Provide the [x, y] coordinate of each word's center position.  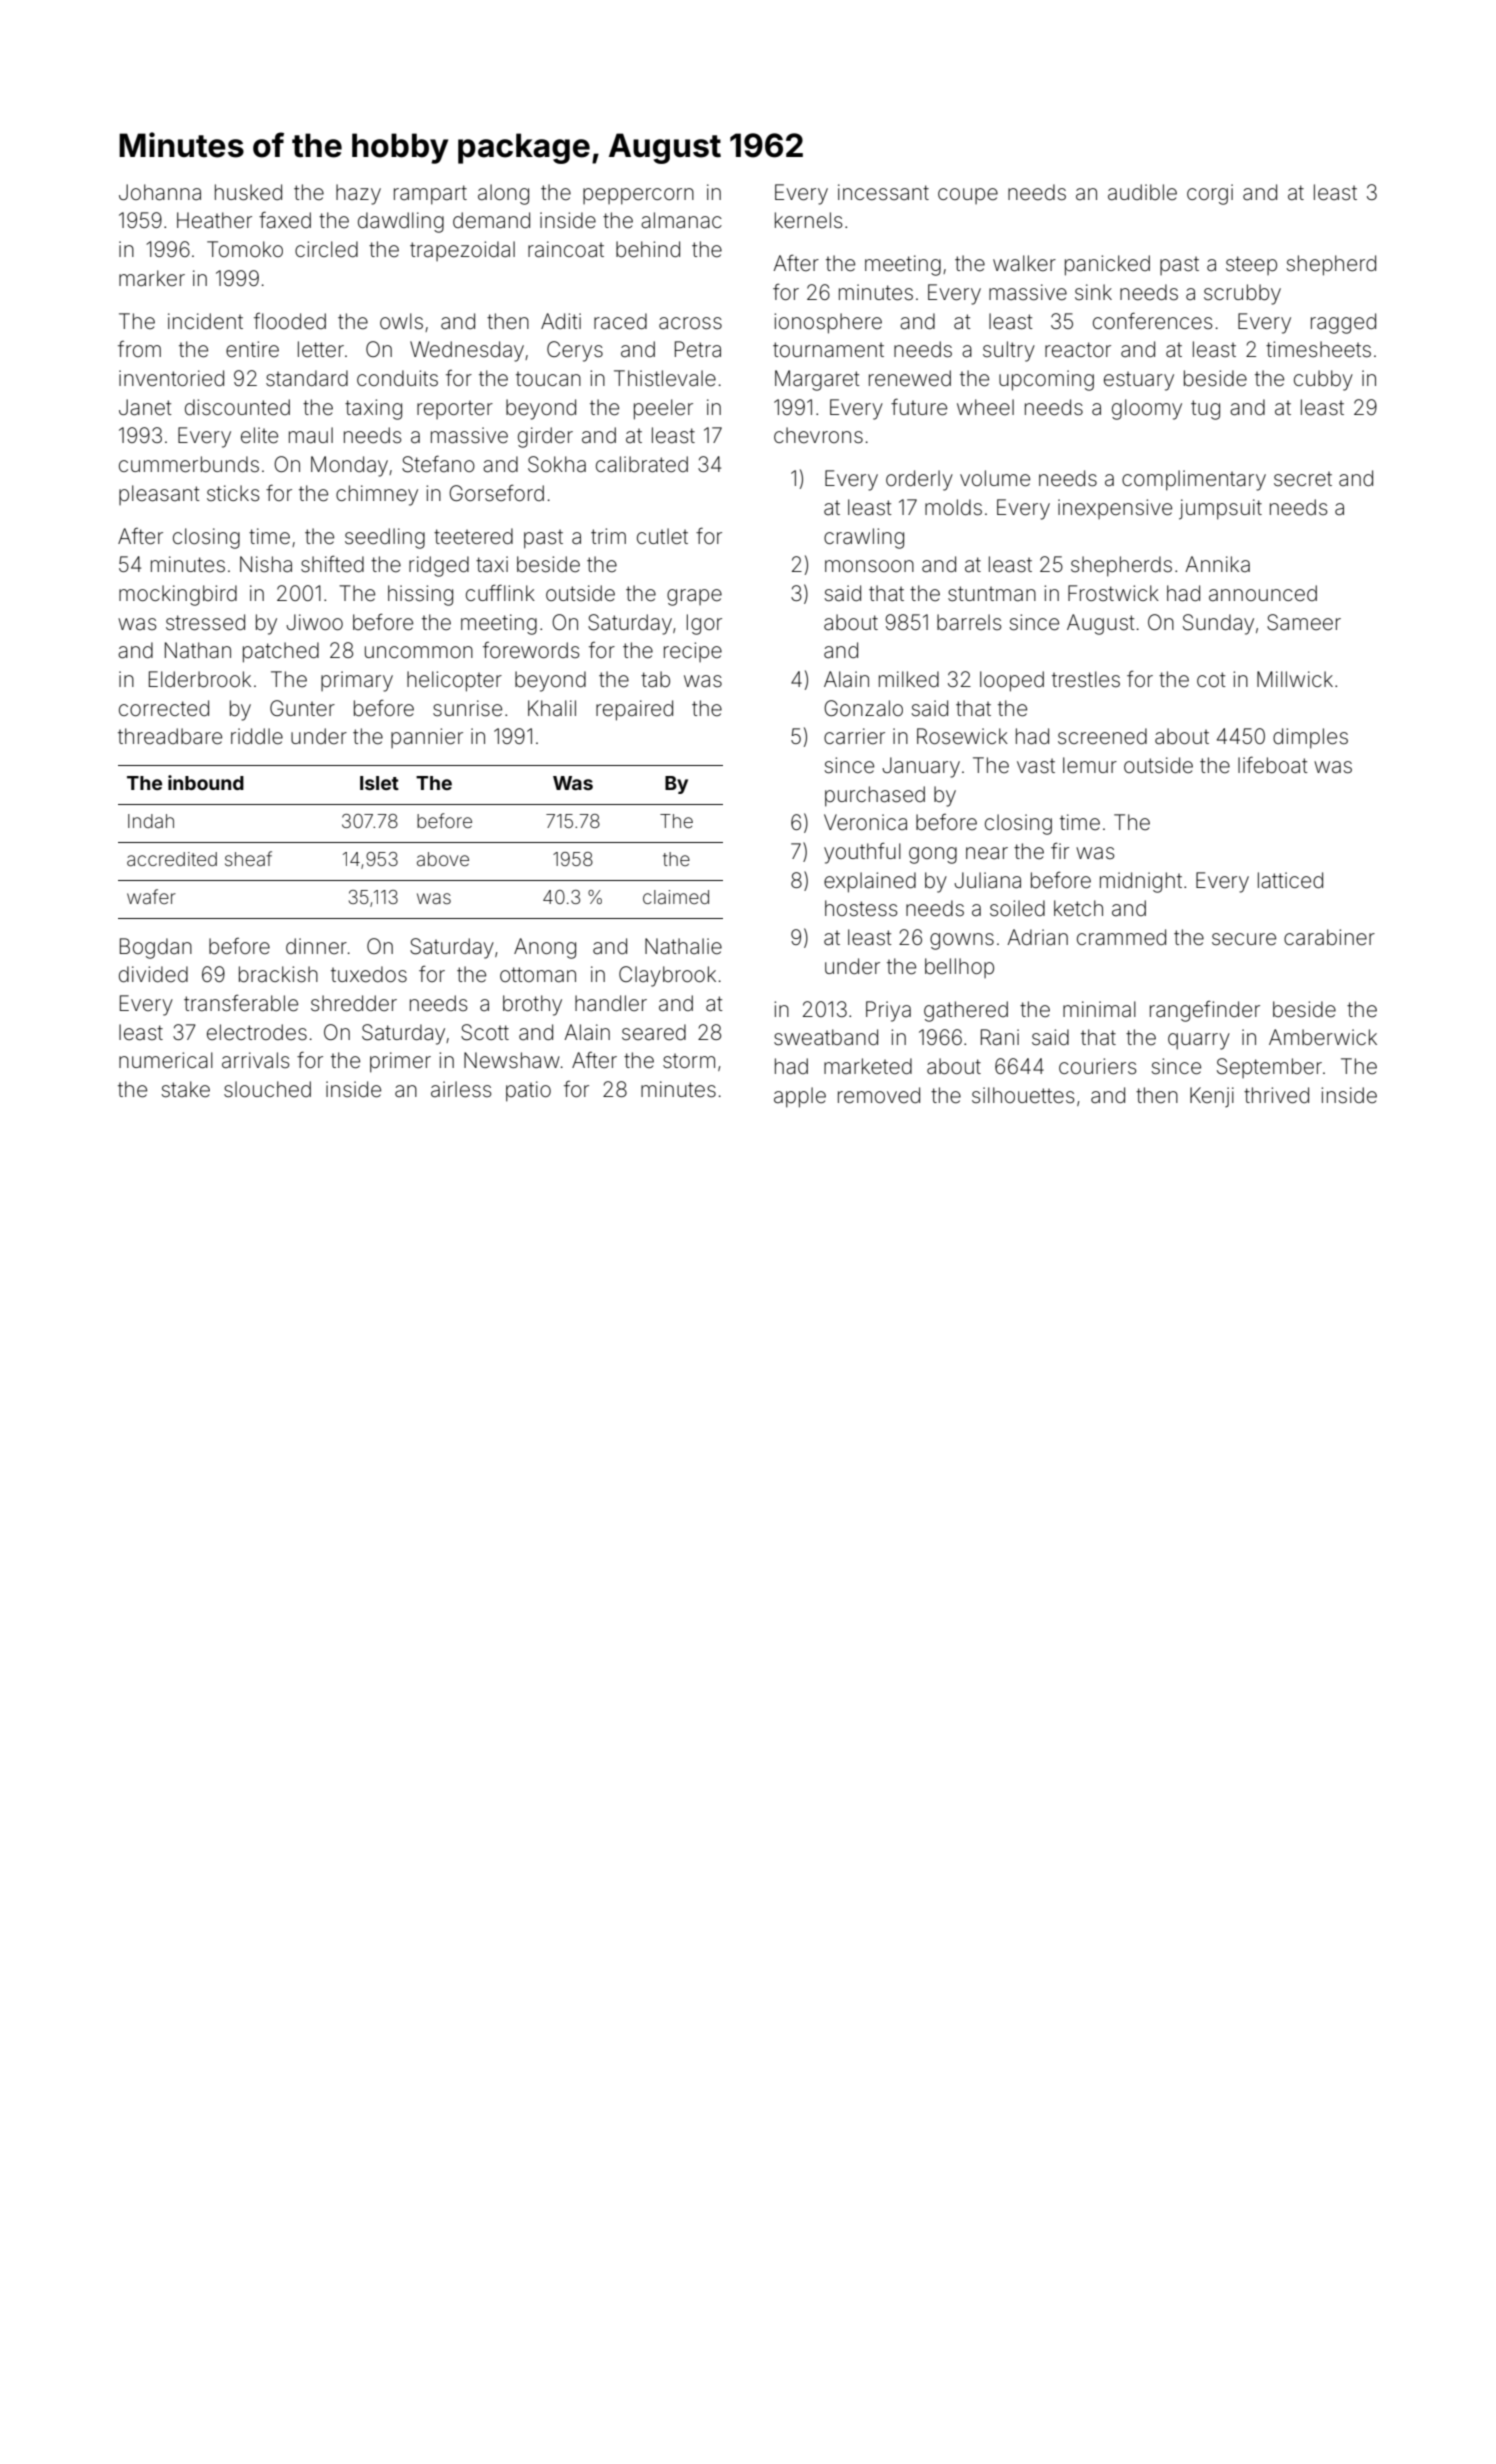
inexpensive [1115, 509]
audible [1142, 192]
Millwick [1295, 679]
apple [800, 1097]
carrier [854, 736]
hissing [420, 595]
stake [186, 1089]
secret [1303, 479]
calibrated [642, 464]
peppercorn [638, 196]
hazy [358, 194]
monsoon [869, 566]
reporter [455, 410]
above [443, 859]
